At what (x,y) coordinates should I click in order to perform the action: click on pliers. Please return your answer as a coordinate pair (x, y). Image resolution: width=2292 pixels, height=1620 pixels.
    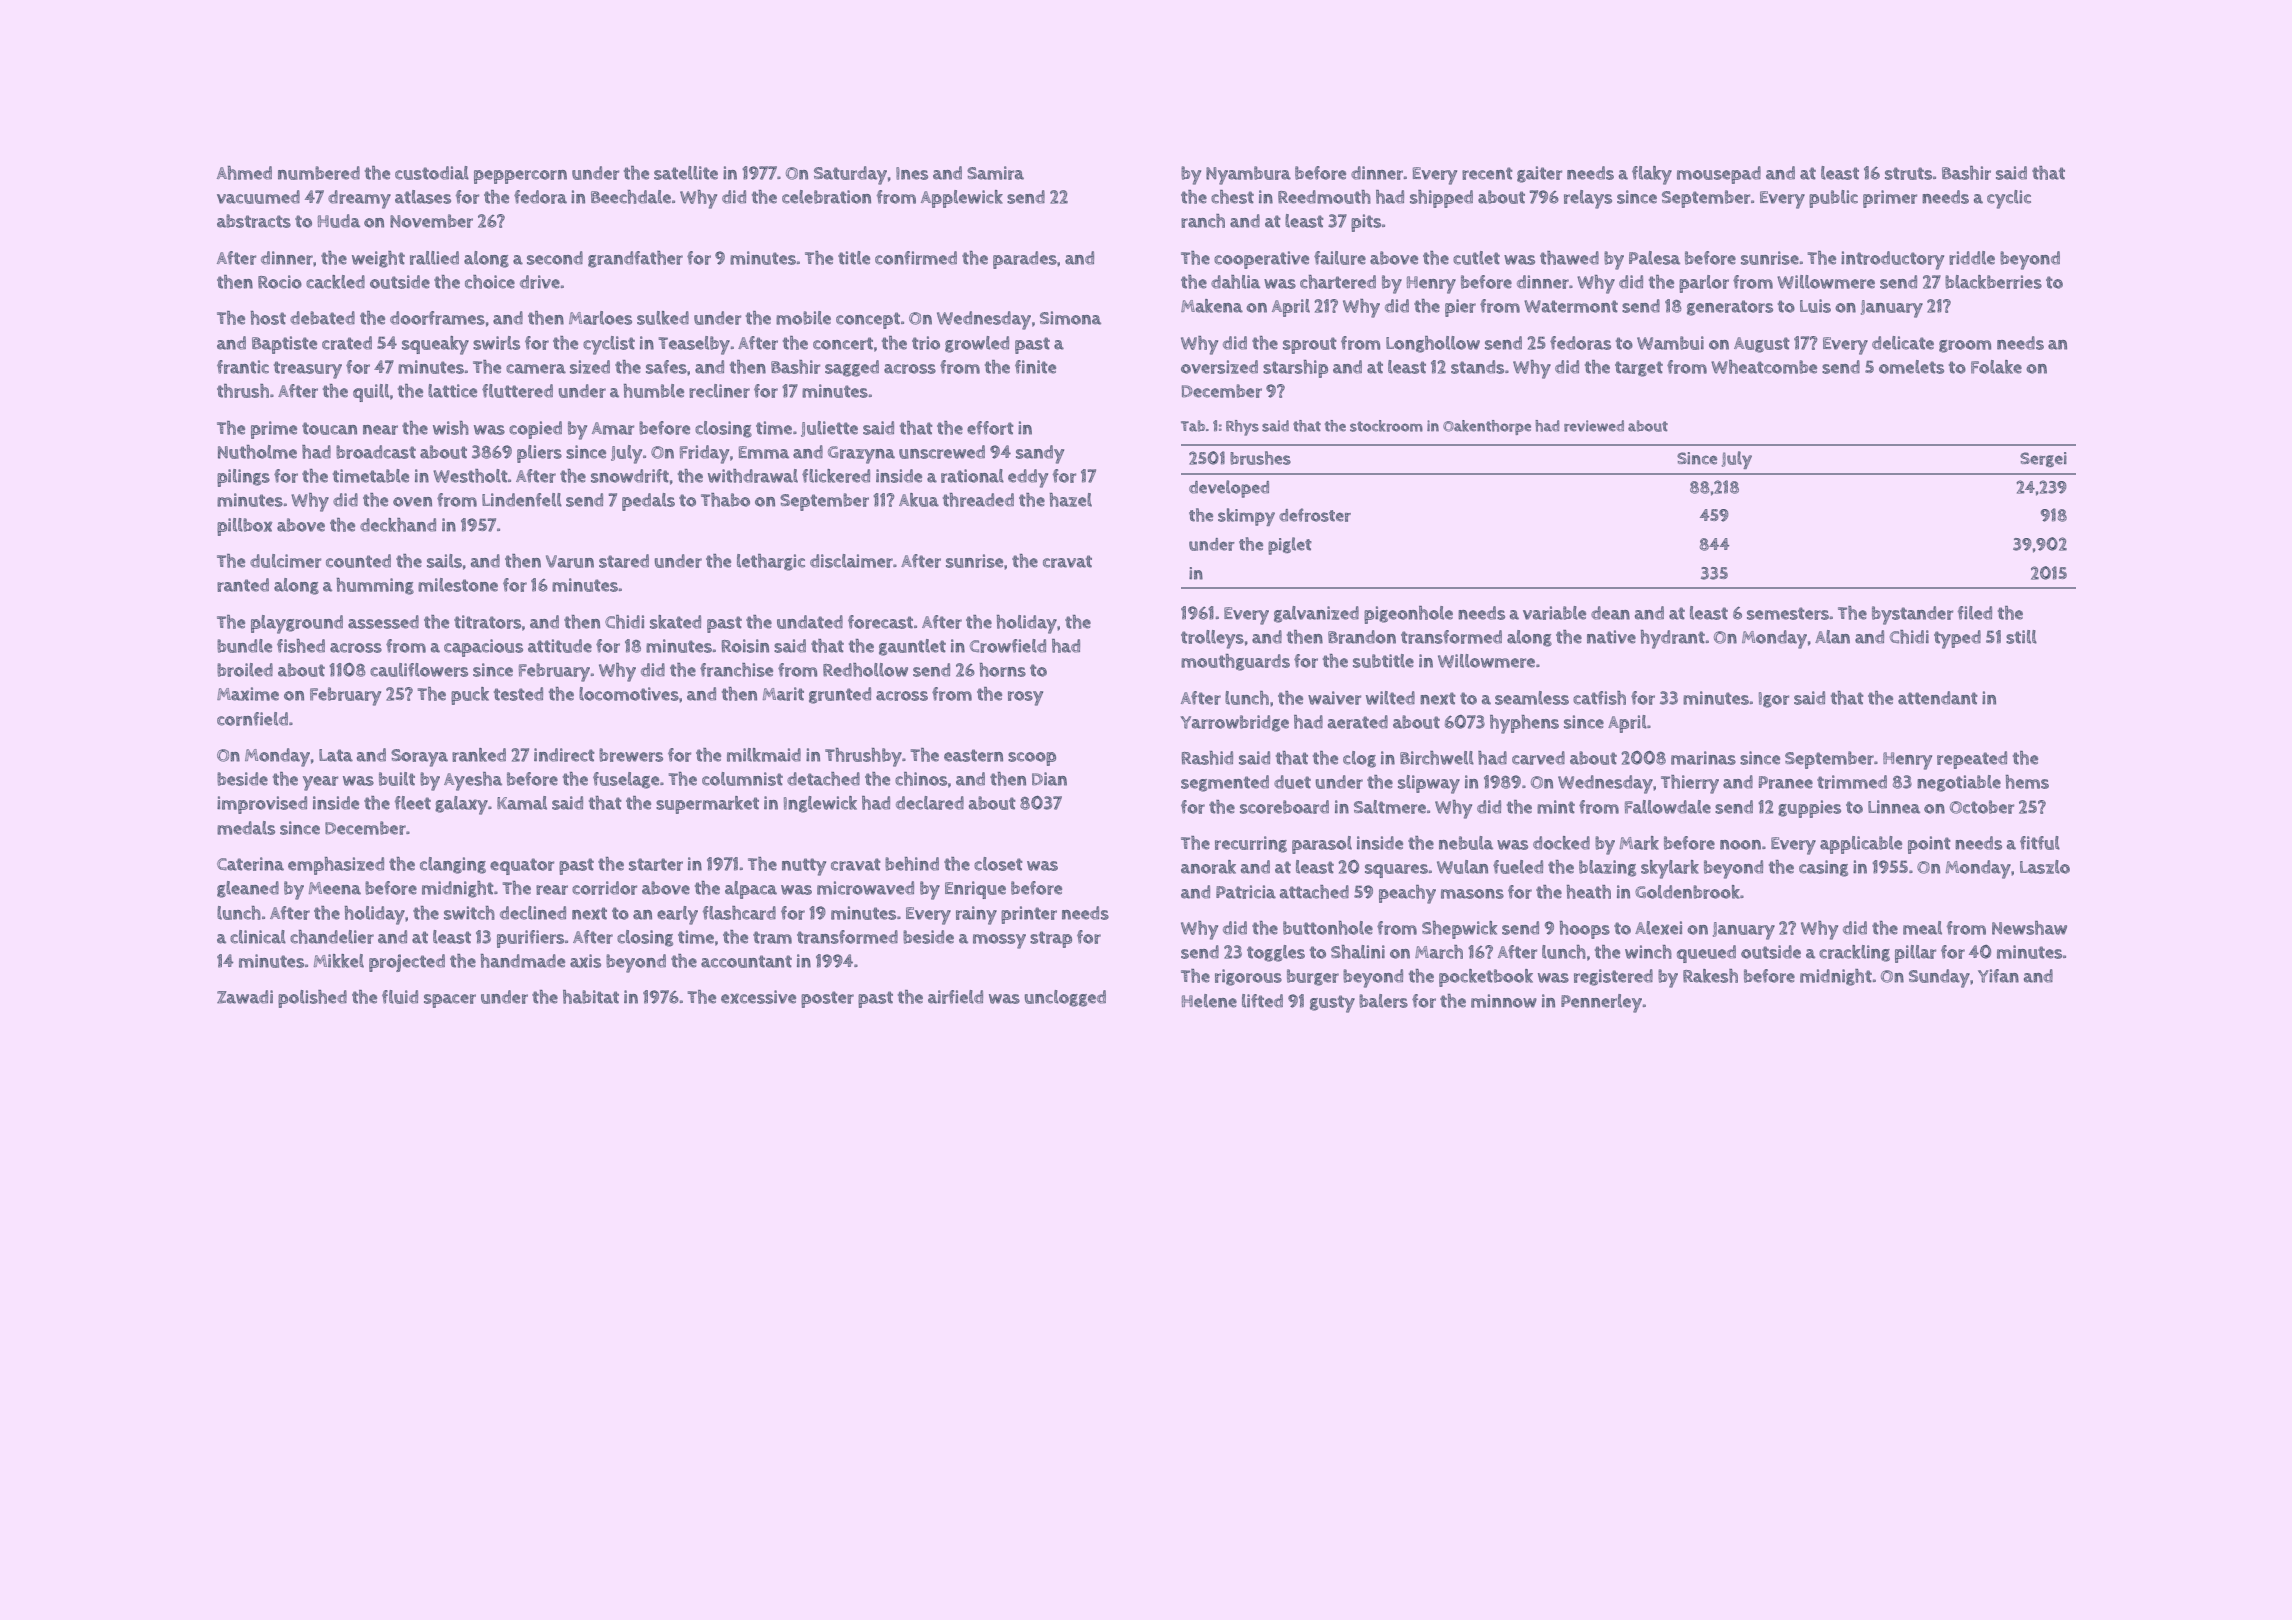
    Looking at the image, I should click on (539, 454).
